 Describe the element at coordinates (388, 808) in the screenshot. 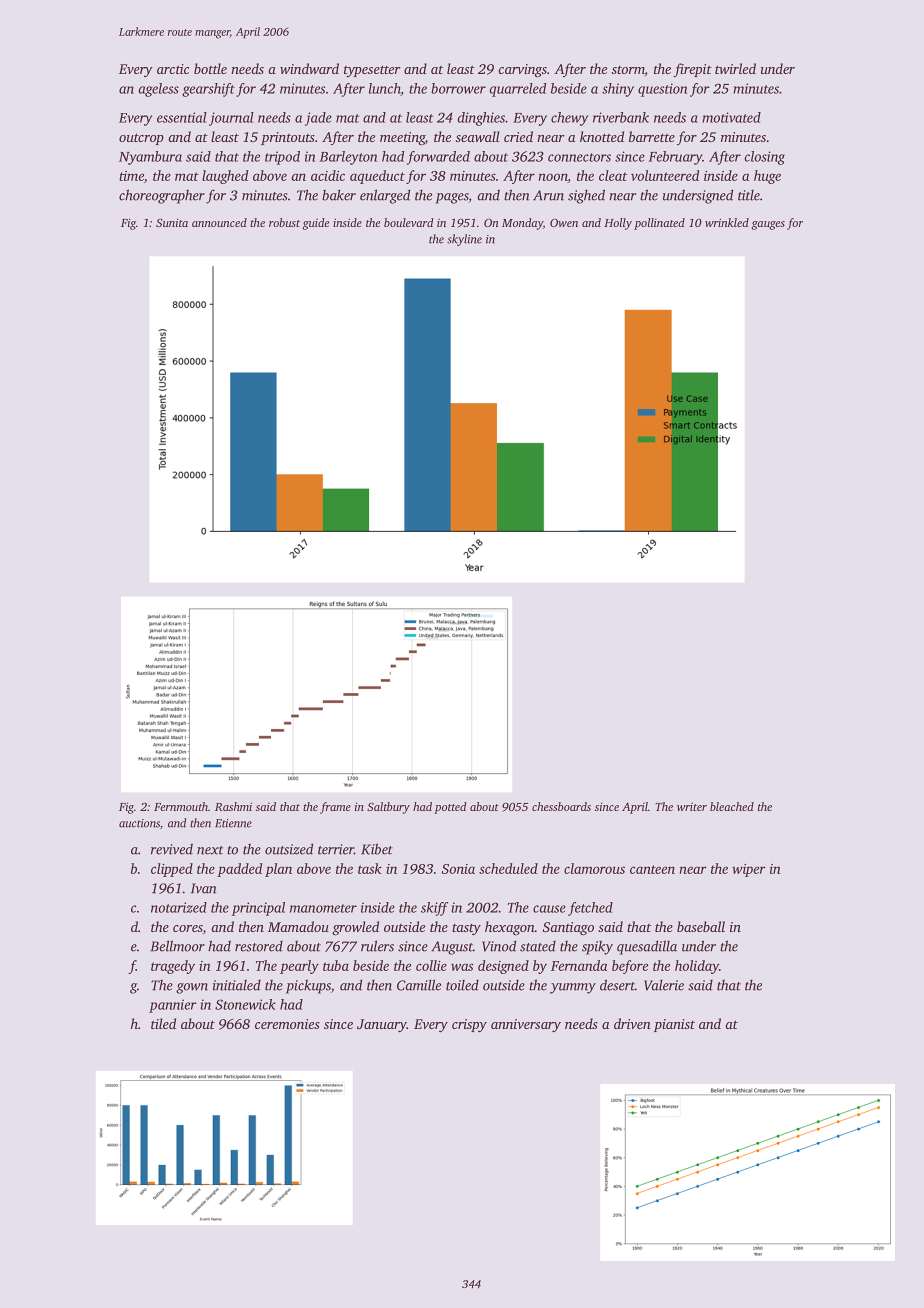

I see `Saltbury` at that location.
